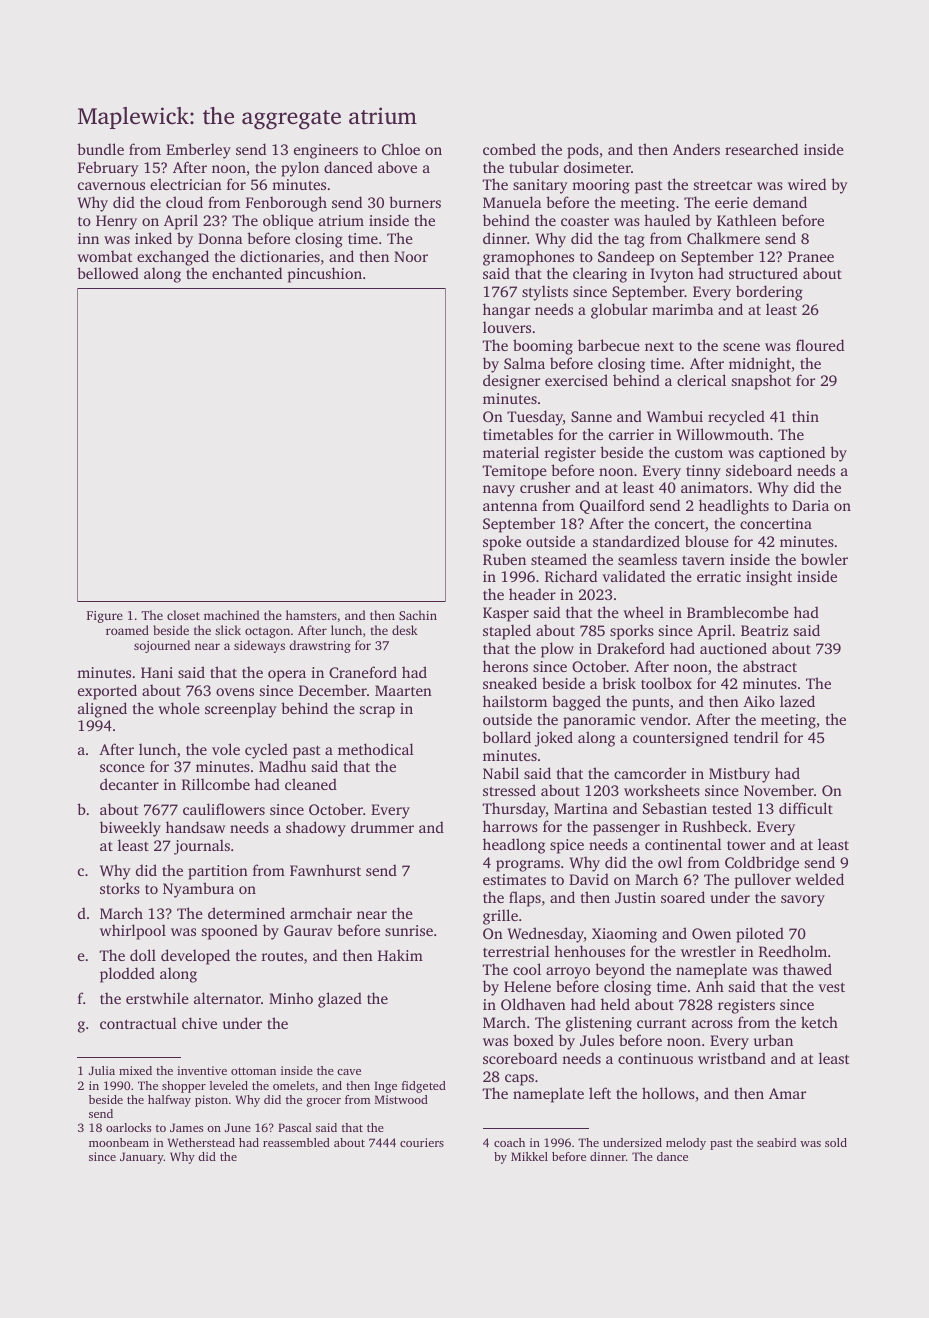  I want to click on ketch, so click(819, 1022).
